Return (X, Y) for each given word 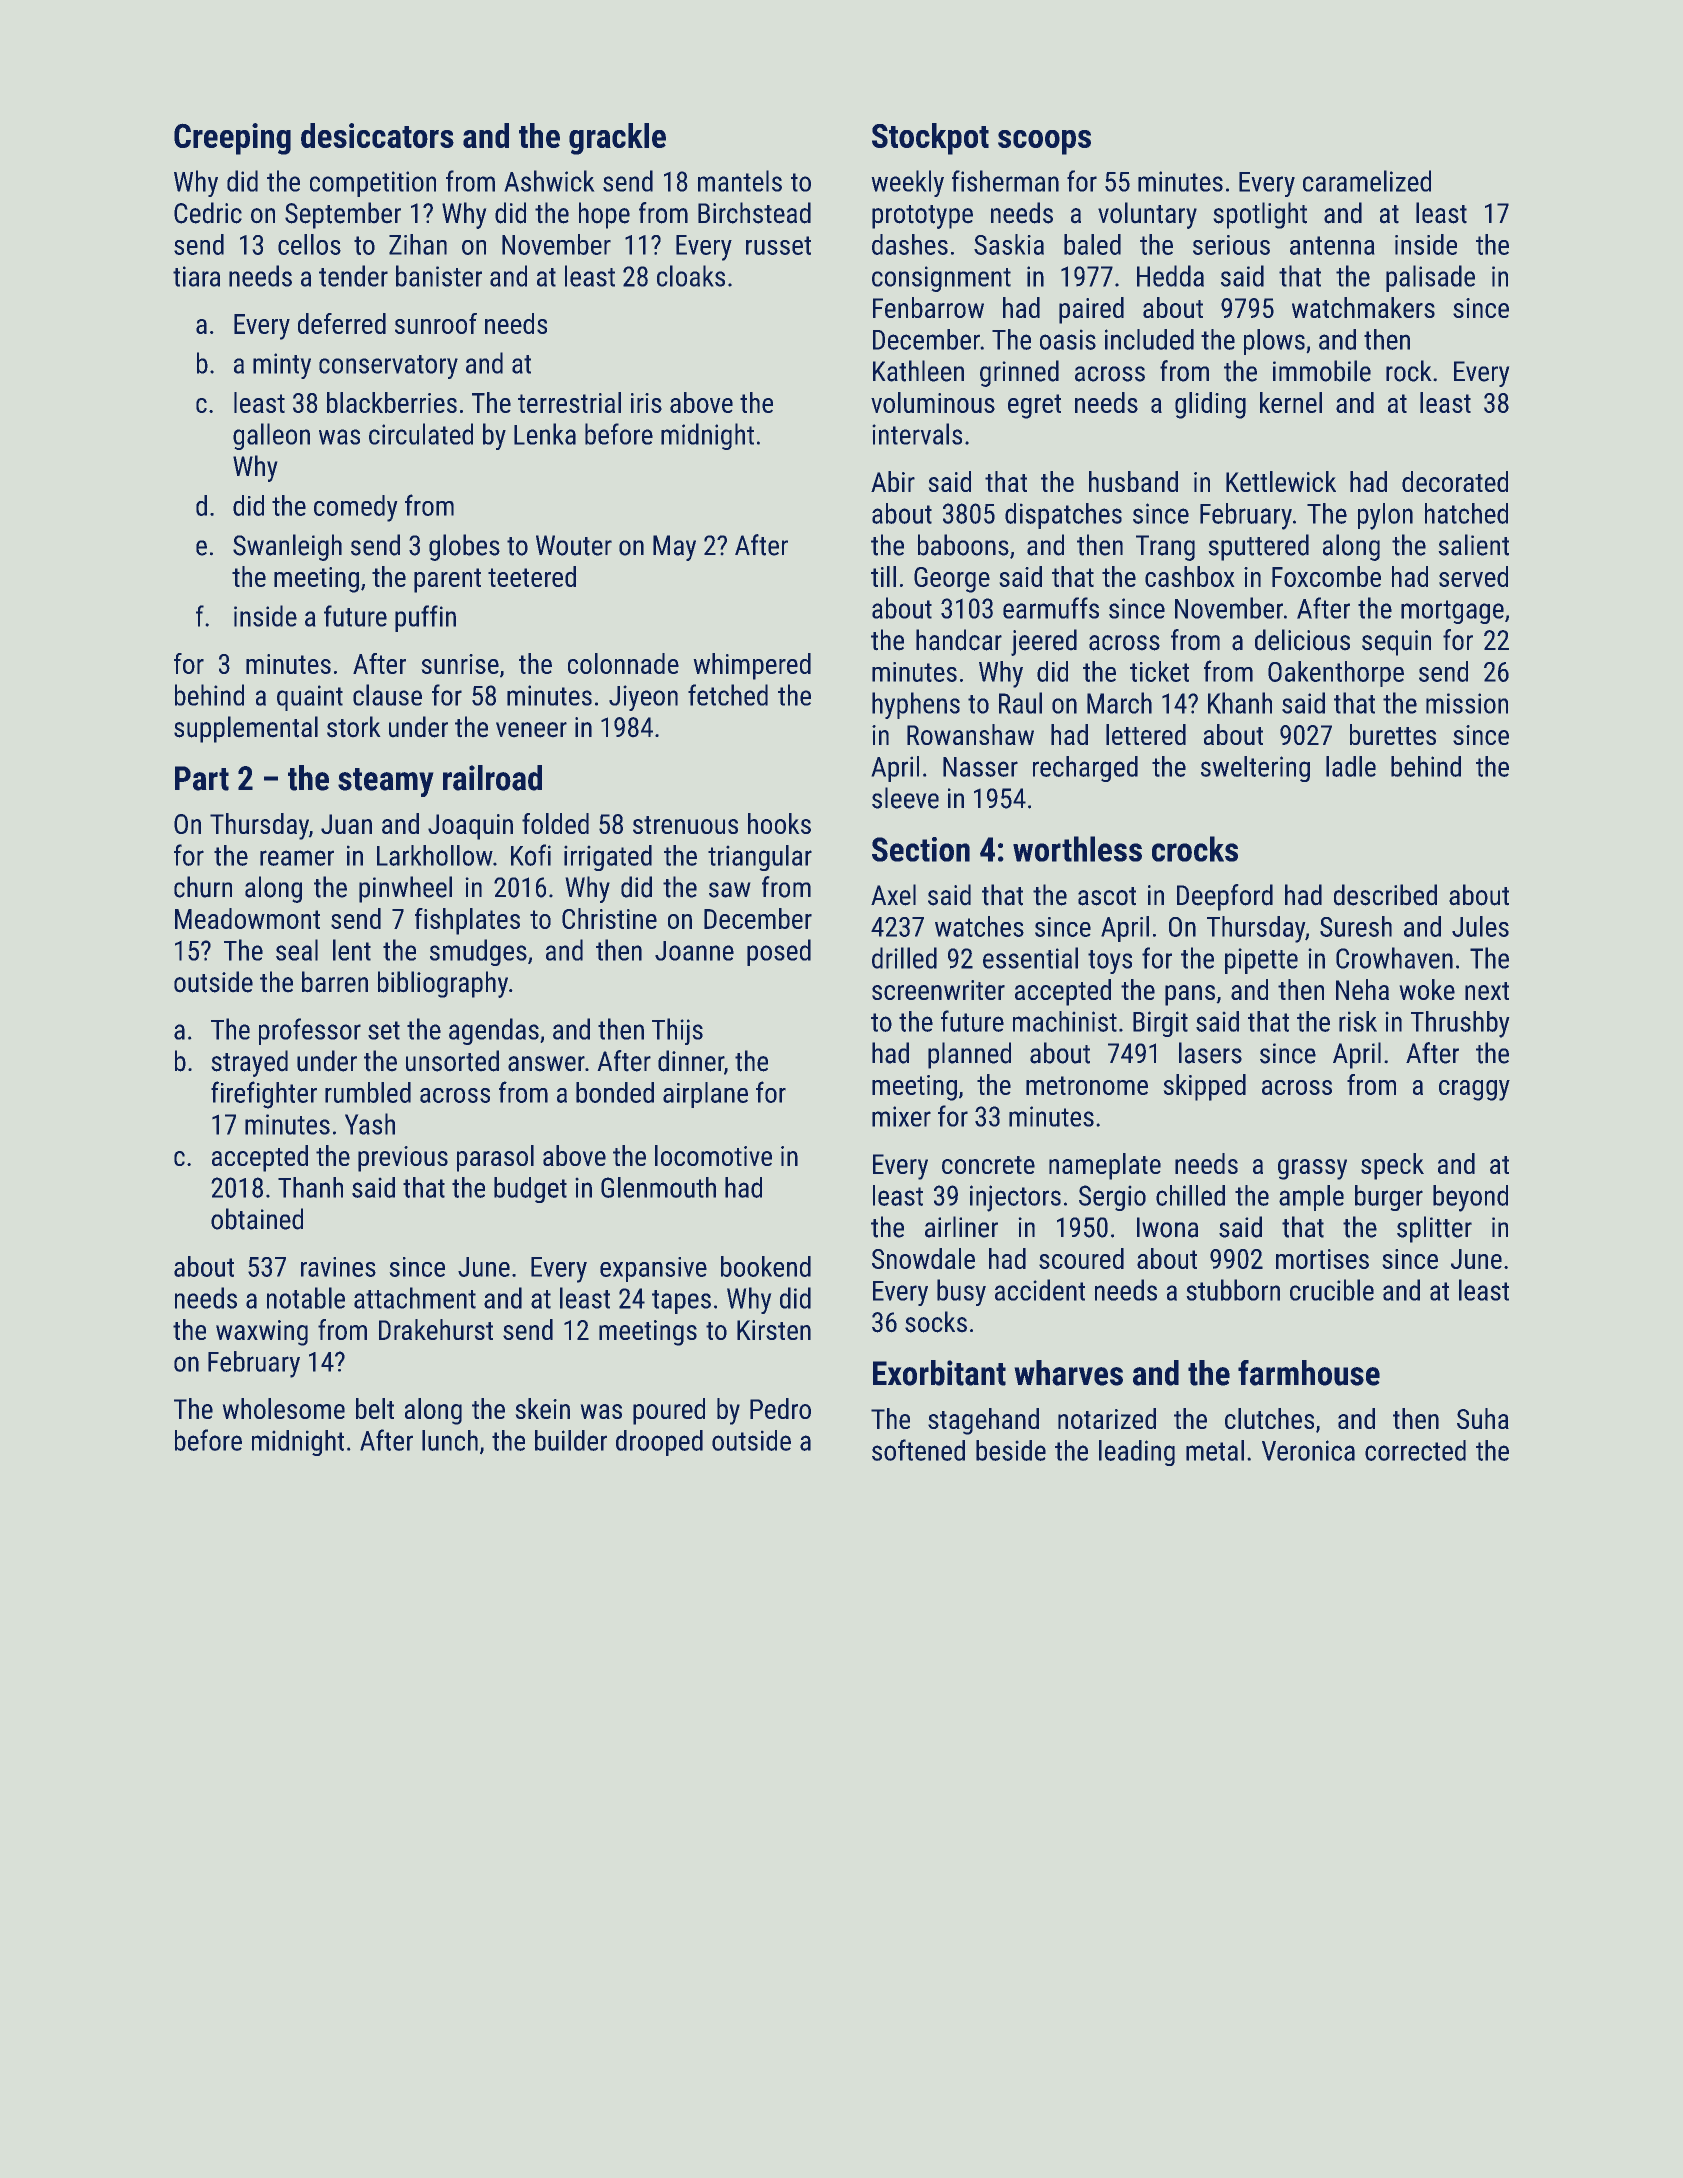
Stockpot (930, 139)
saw (729, 890)
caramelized (1367, 181)
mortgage (1452, 612)
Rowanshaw (970, 734)
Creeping (232, 139)
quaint (310, 698)
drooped (659, 1443)
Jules (1480, 926)
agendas (494, 1031)
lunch (450, 1440)
